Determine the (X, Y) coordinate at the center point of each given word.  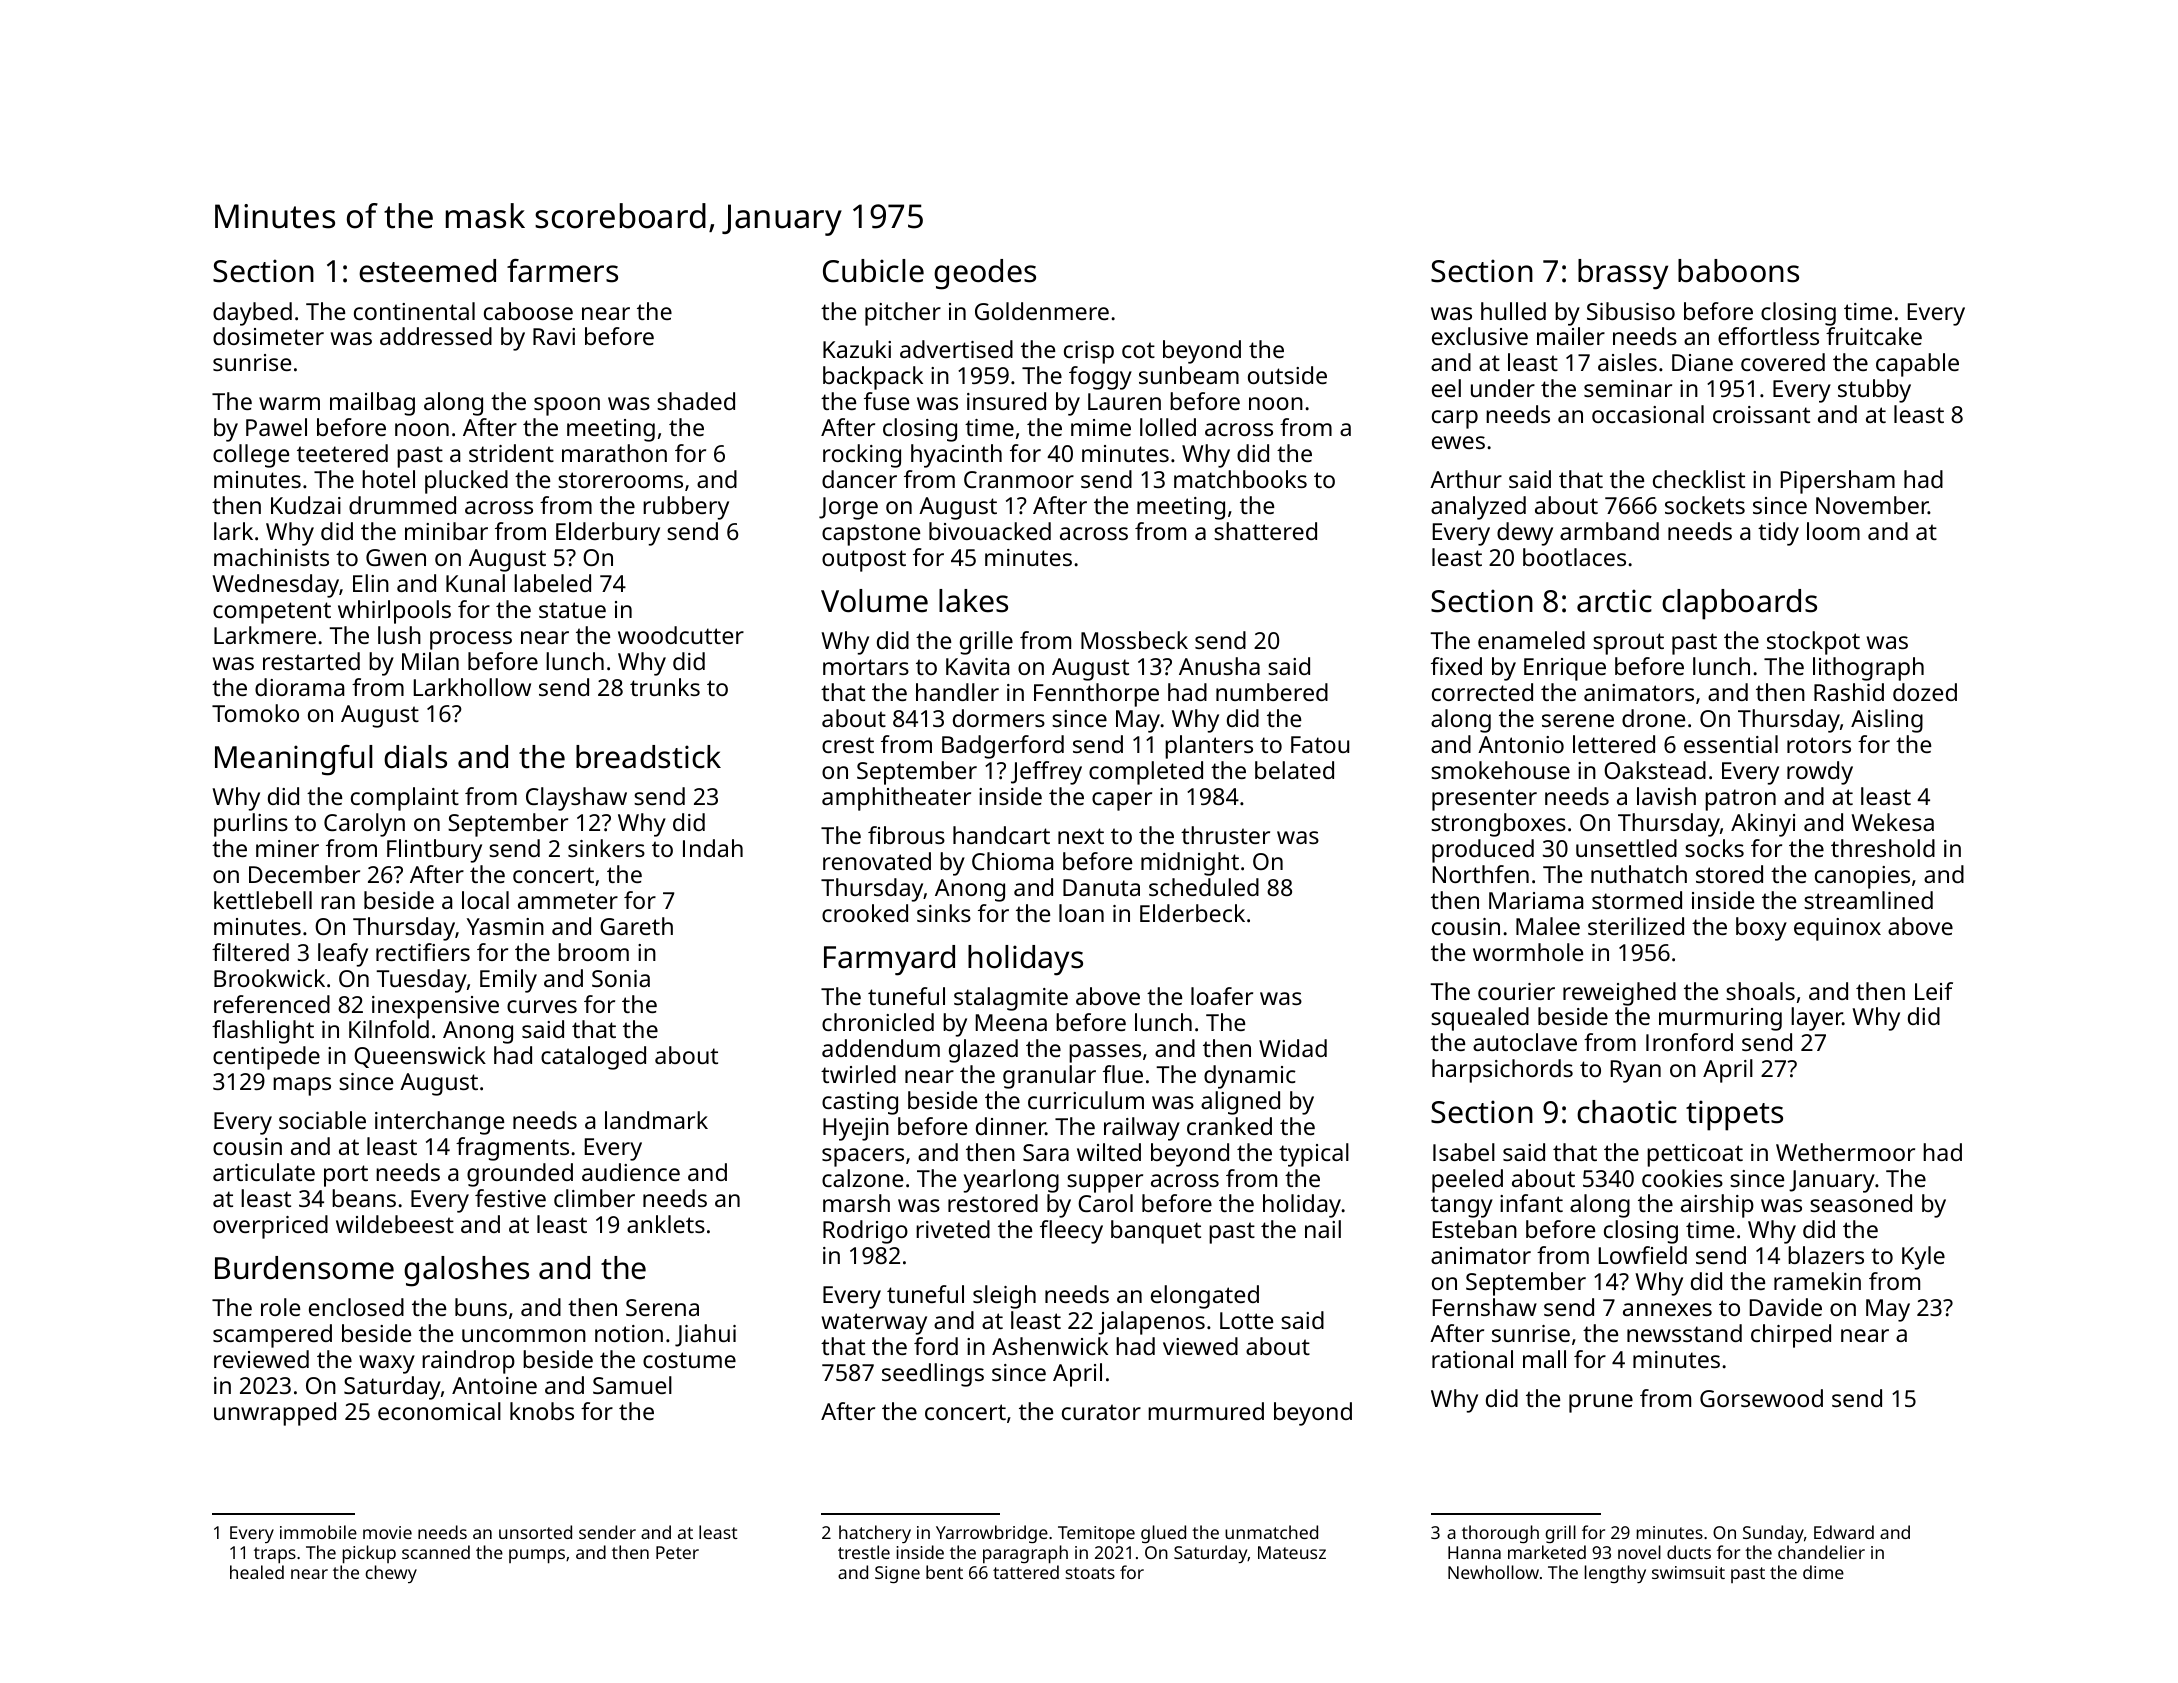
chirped (1791, 1336)
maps (302, 1086)
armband (1609, 531)
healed (257, 1572)
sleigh (1004, 1297)
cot (1138, 350)
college (251, 456)
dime (1823, 1572)
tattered (1026, 1572)
